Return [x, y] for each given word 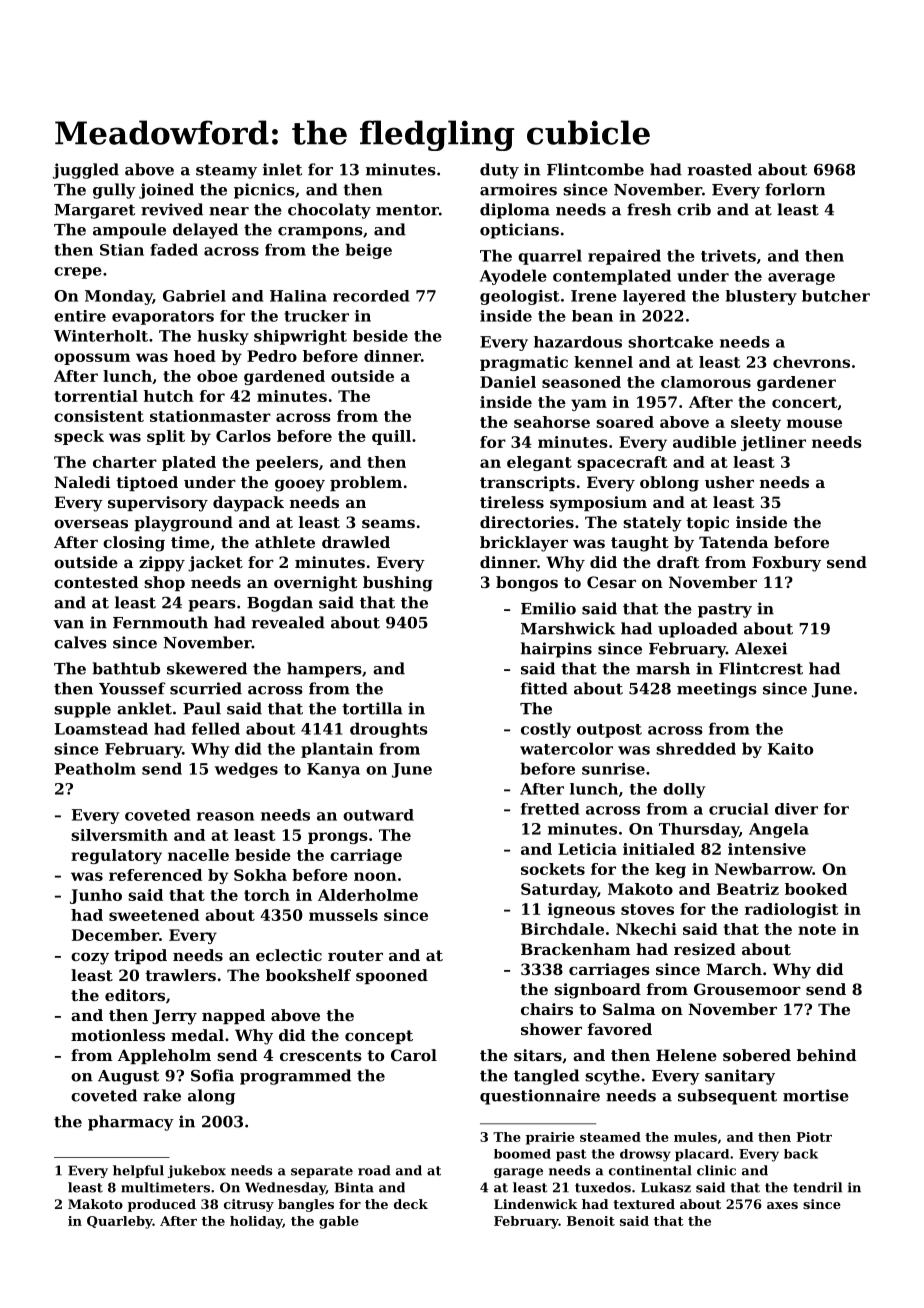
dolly [684, 790]
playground [183, 524]
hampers [324, 670]
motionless [118, 1035]
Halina [298, 296]
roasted [720, 169]
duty [499, 171]
